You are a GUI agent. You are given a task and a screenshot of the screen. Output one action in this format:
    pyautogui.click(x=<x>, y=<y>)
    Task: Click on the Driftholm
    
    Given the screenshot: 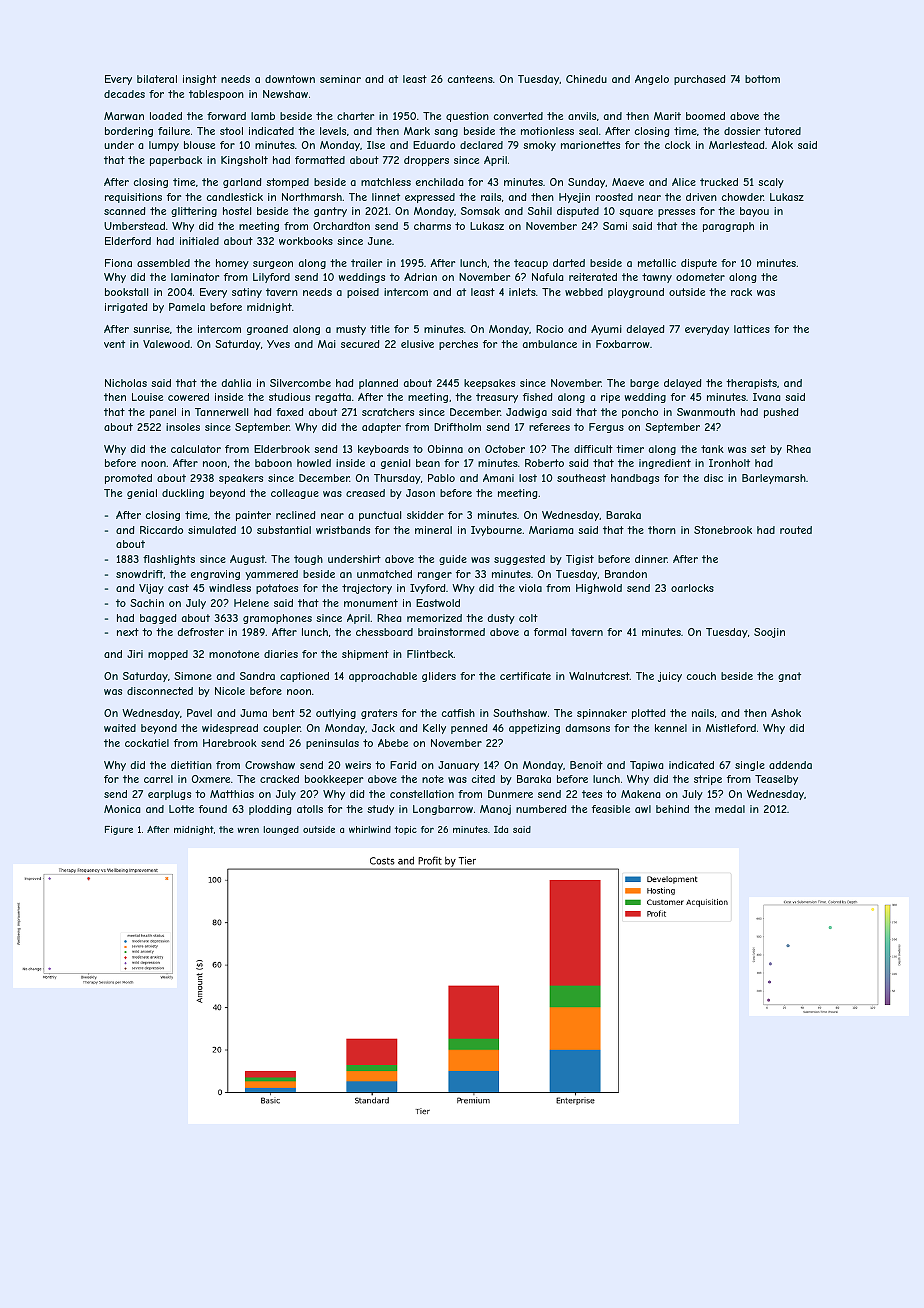 What is the action you would take?
    pyautogui.click(x=457, y=427)
